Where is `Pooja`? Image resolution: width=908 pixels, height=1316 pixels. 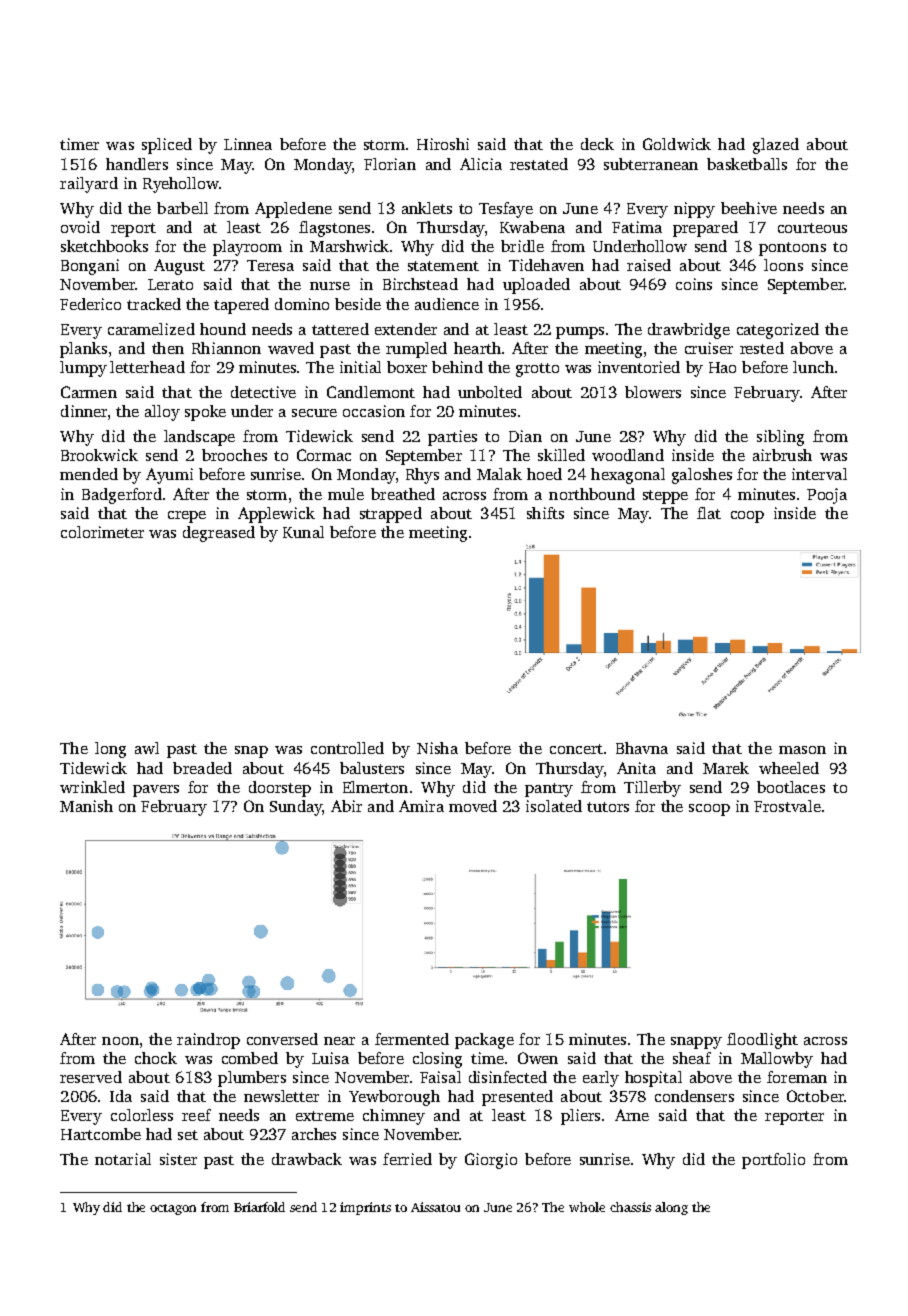 Pooja is located at coordinates (827, 496).
